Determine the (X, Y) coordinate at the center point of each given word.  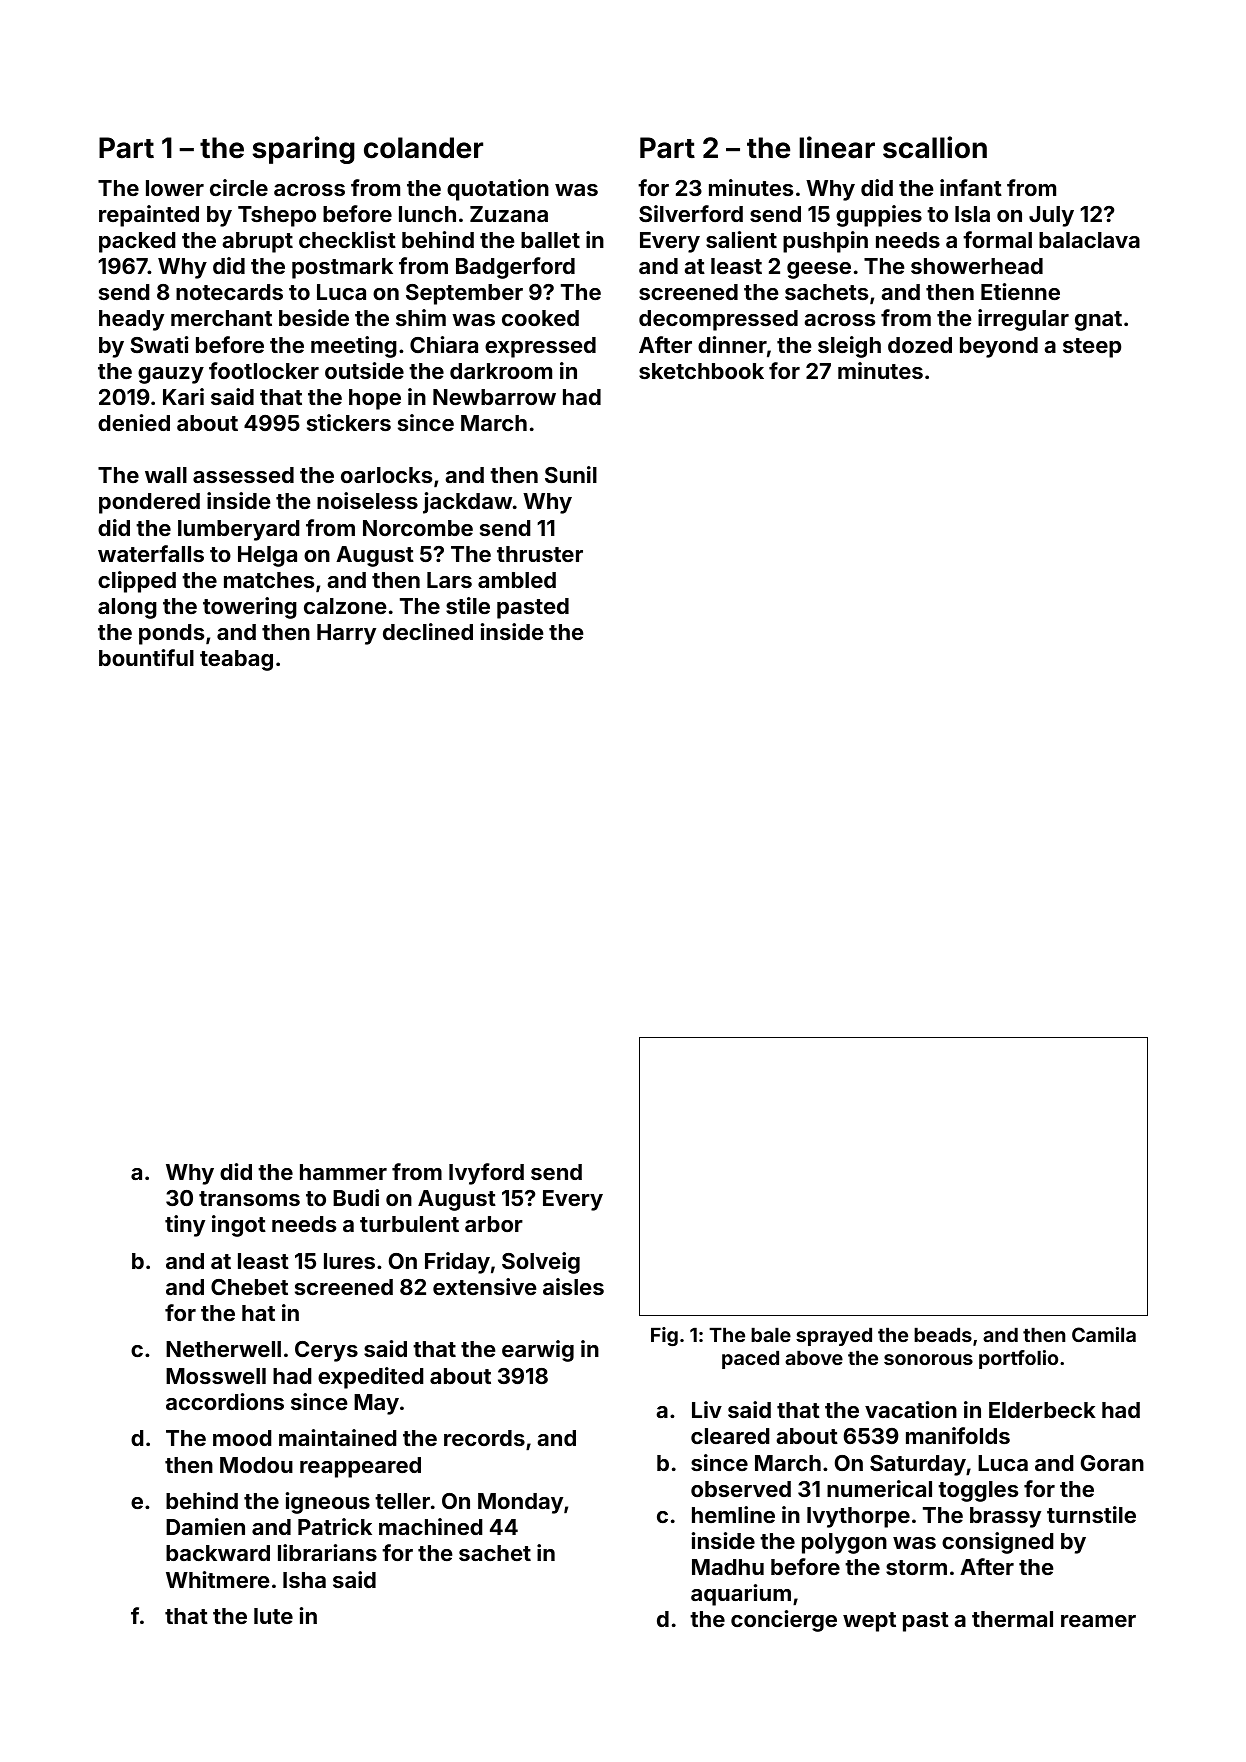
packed (137, 242)
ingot (239, 1226)
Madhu (728, 1567)
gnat (1098, 321)
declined (428, 631)
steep (1092, 348)
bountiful (146, 657)
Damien (205, 1526)
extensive (485, 1286)
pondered (149, 503)
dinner (732, 344)
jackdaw (467, 503)
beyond (999, 347)
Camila (1104, 1334)
